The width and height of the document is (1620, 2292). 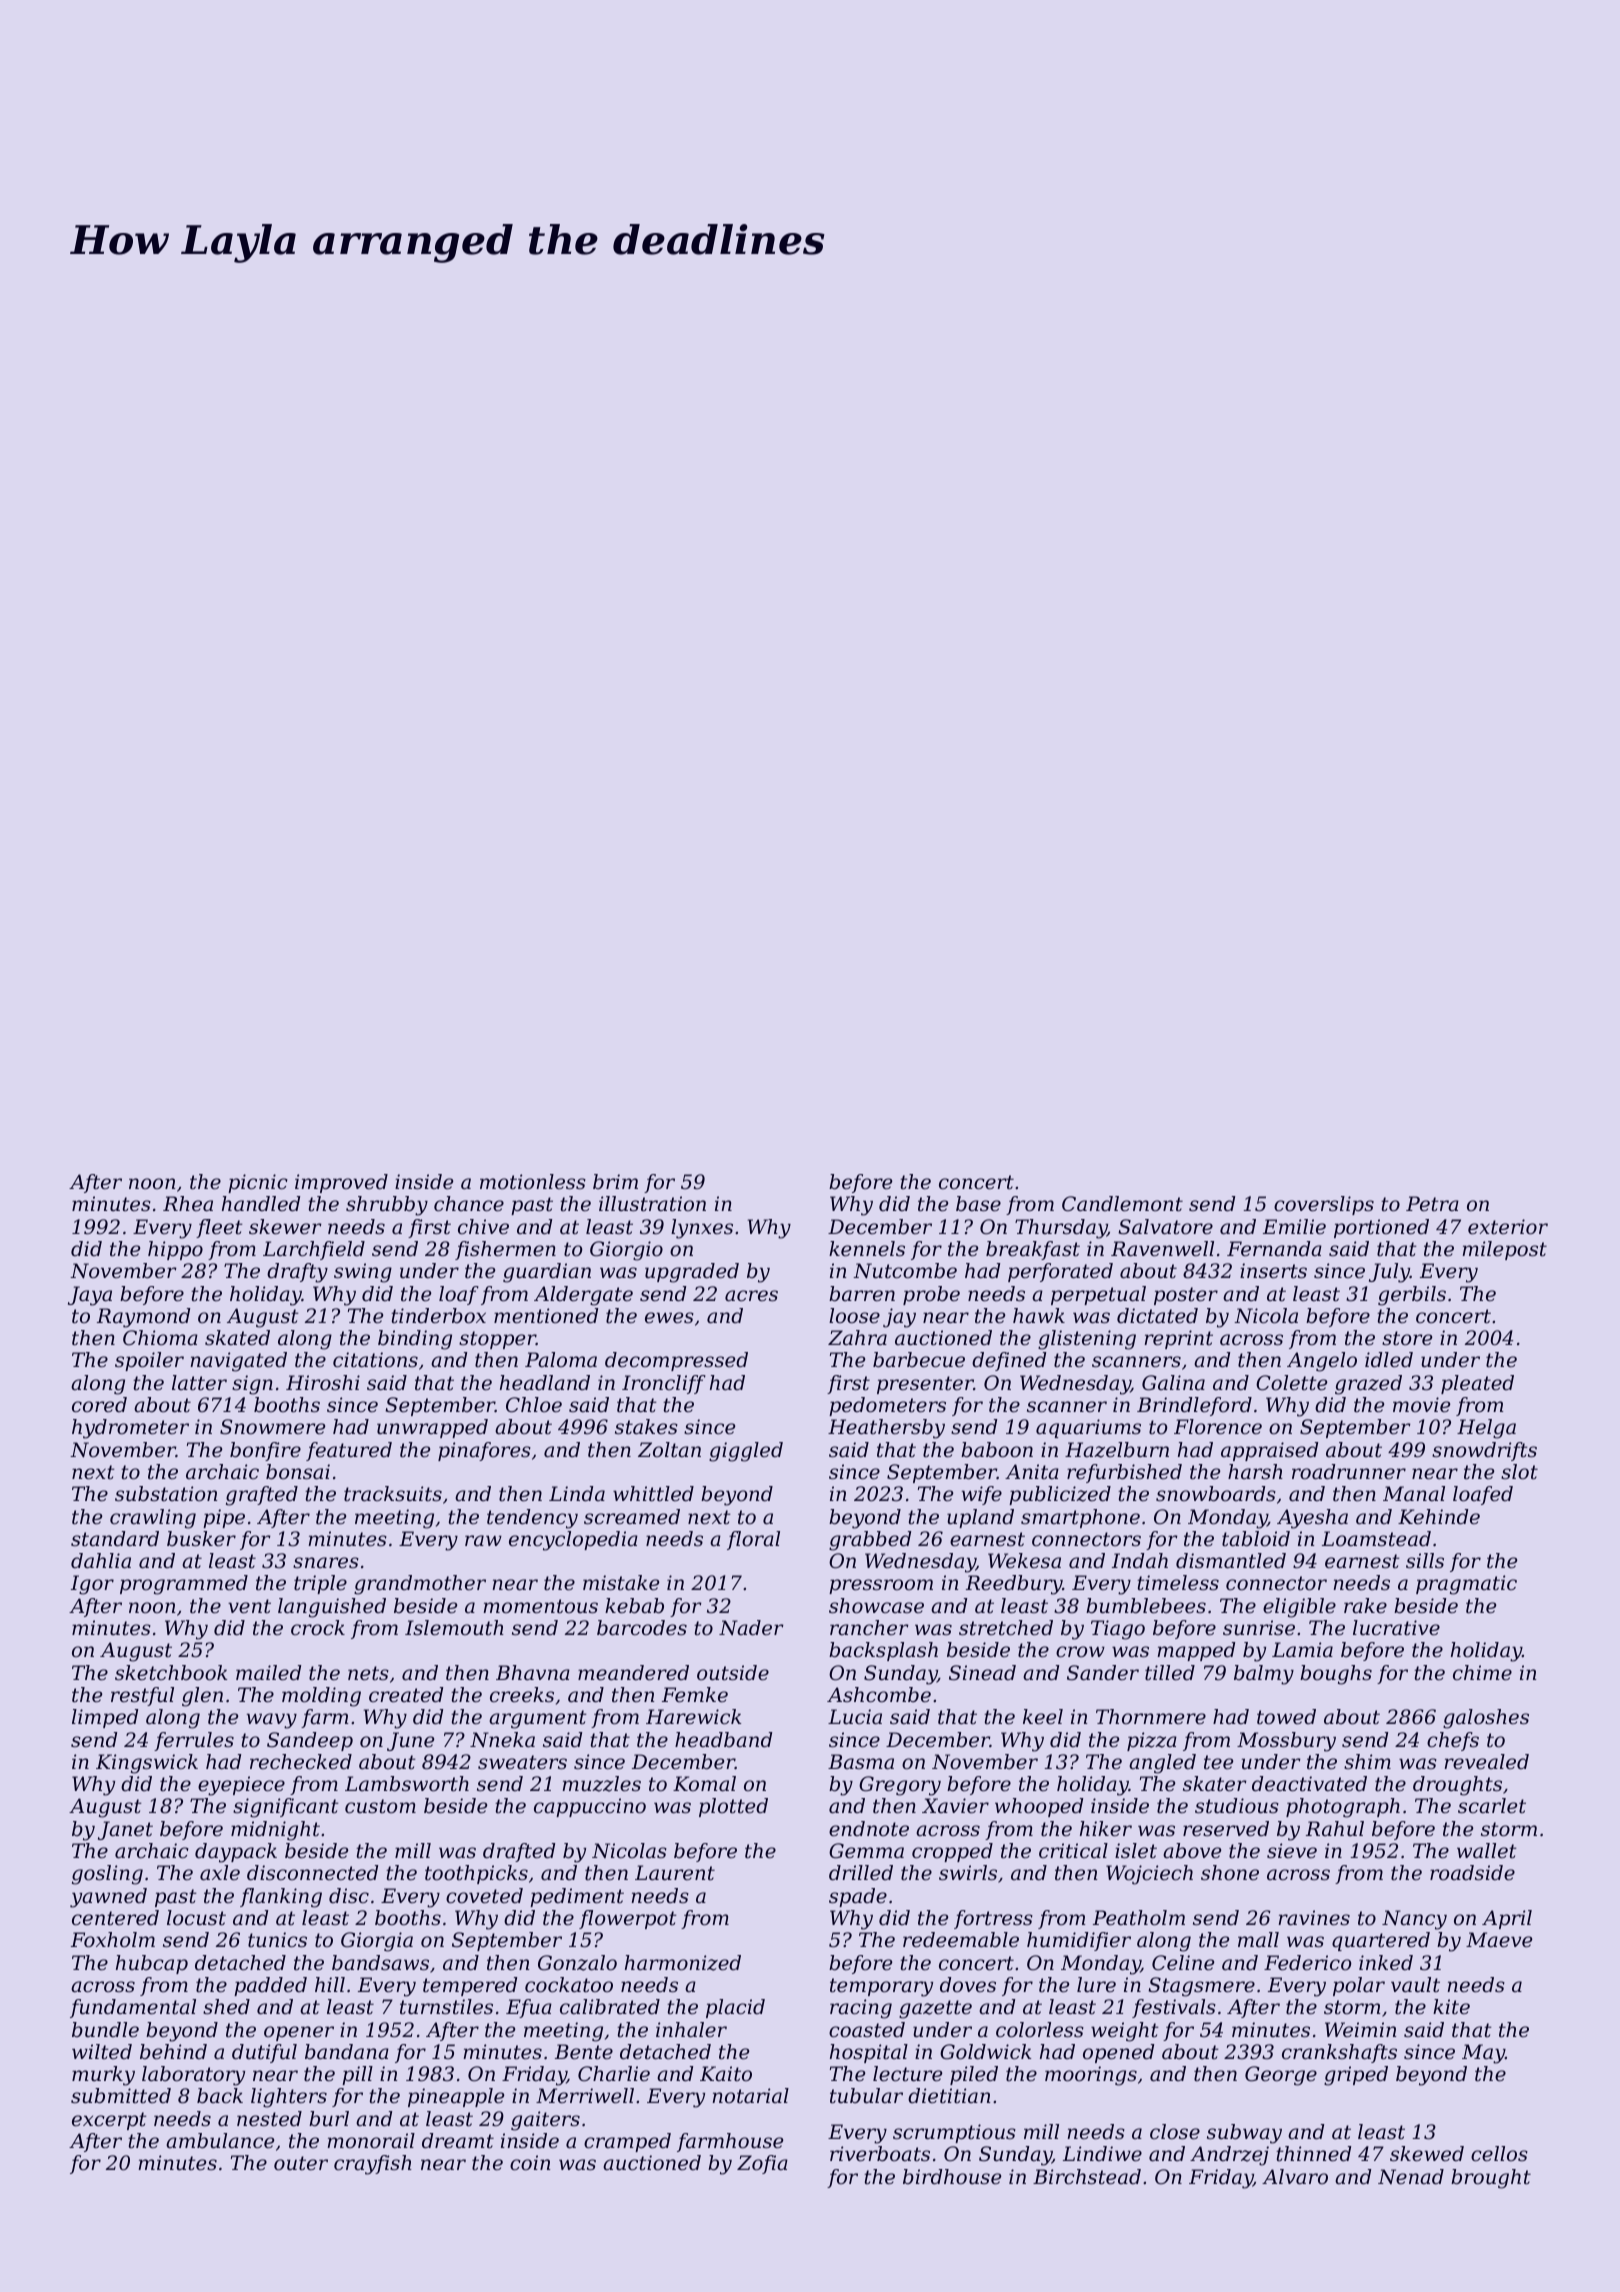 What do you see at coordinates (669, 1318) in the document?
I see `ewes` at bounding box center [669, 1318].
